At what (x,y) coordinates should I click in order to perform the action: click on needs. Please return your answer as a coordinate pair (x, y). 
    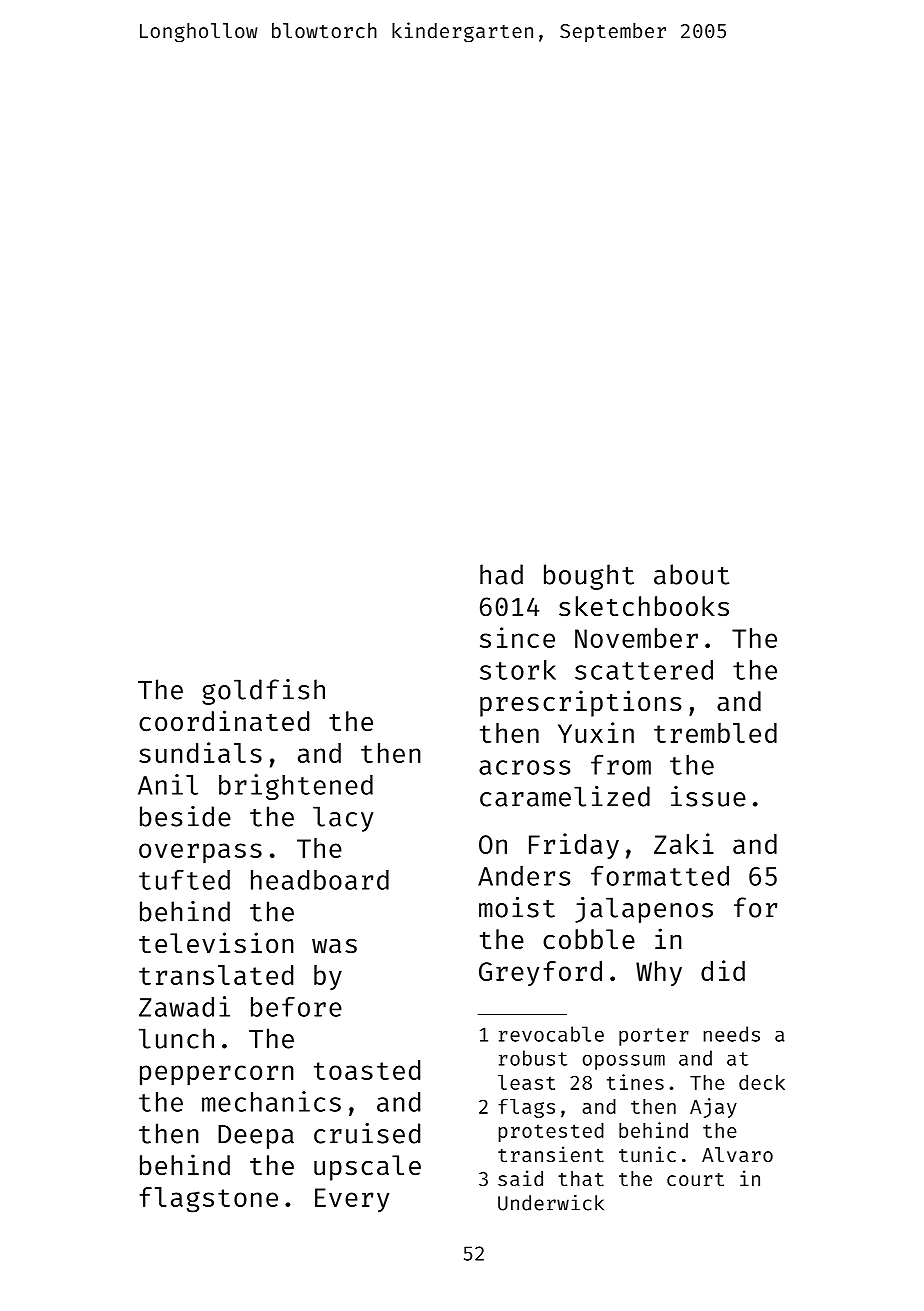
    Looking at the image, I should click on (732, 1034).
